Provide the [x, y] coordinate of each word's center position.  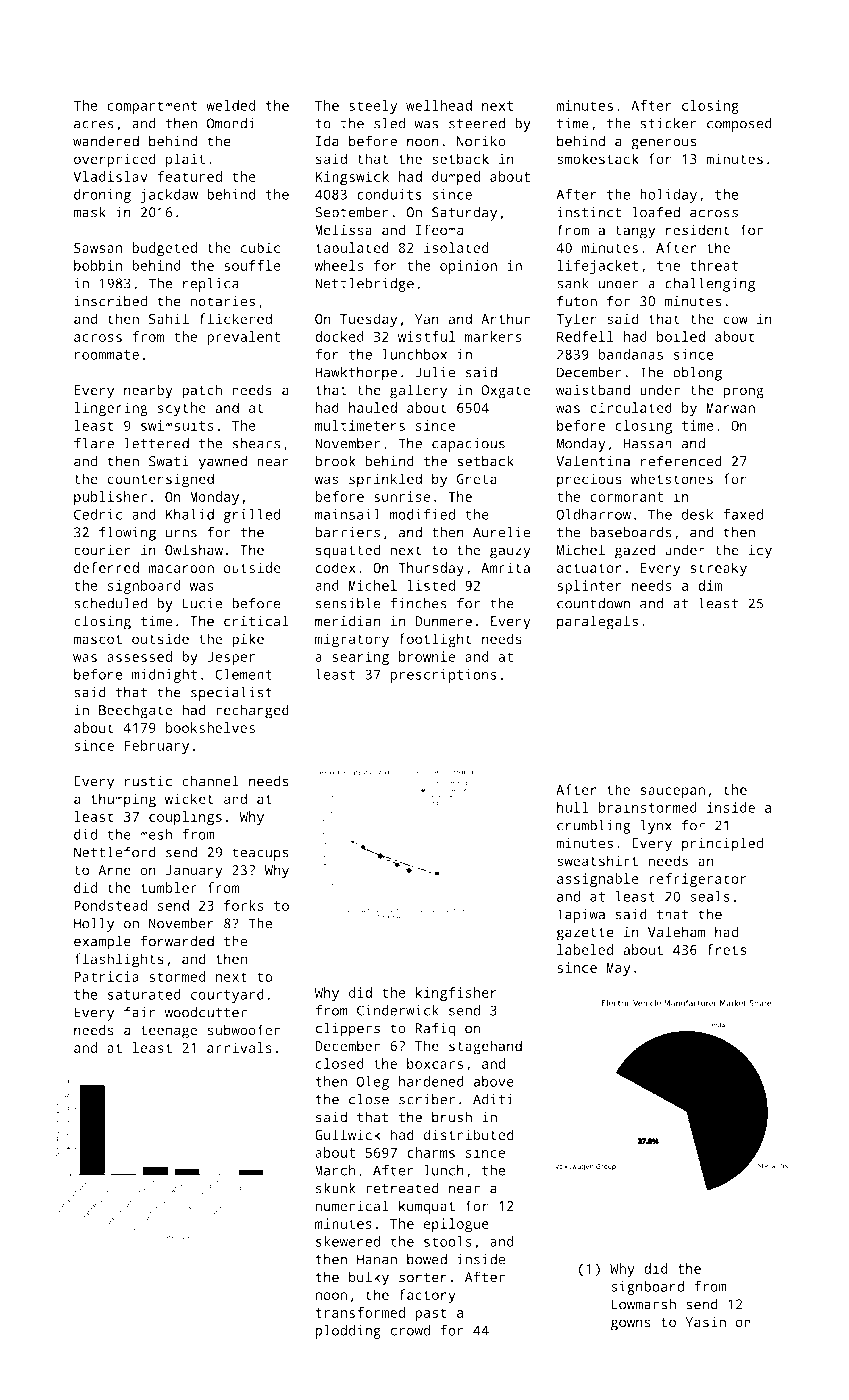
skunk [335, 1188]
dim [710, 585]
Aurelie [501, 532]
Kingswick [352, 178]
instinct [589, 212]
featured [189, 176]
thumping [123, 800]
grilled [252, 516]
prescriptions [443, 676]
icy [760, 551]
